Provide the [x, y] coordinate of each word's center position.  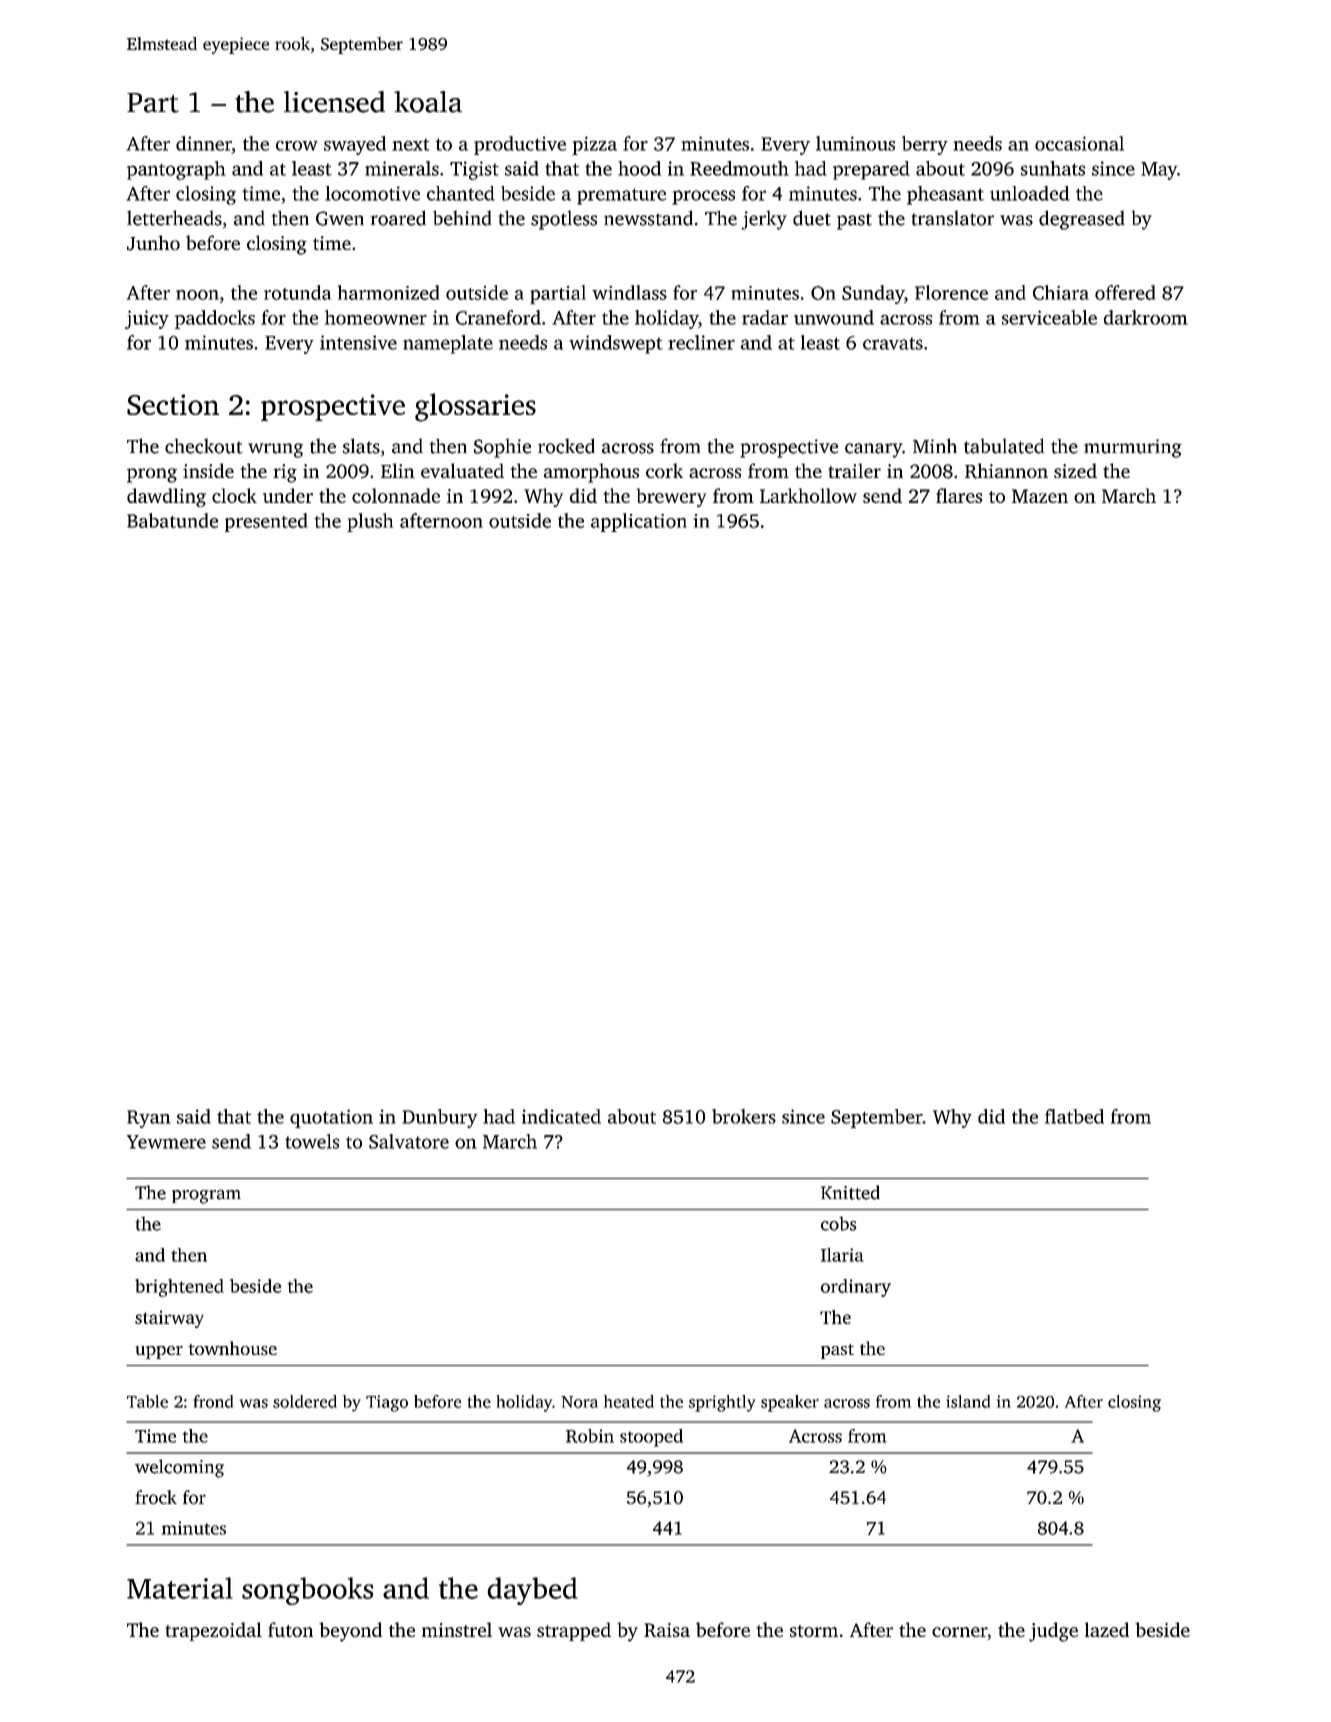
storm [814, 1631]
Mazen [1040, 496]
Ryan [149, 1119]
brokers [744, 1116]
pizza [594, 145]
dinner [204, 143]
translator [953, 218]
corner [959, 1632]
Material [180, 1588]
